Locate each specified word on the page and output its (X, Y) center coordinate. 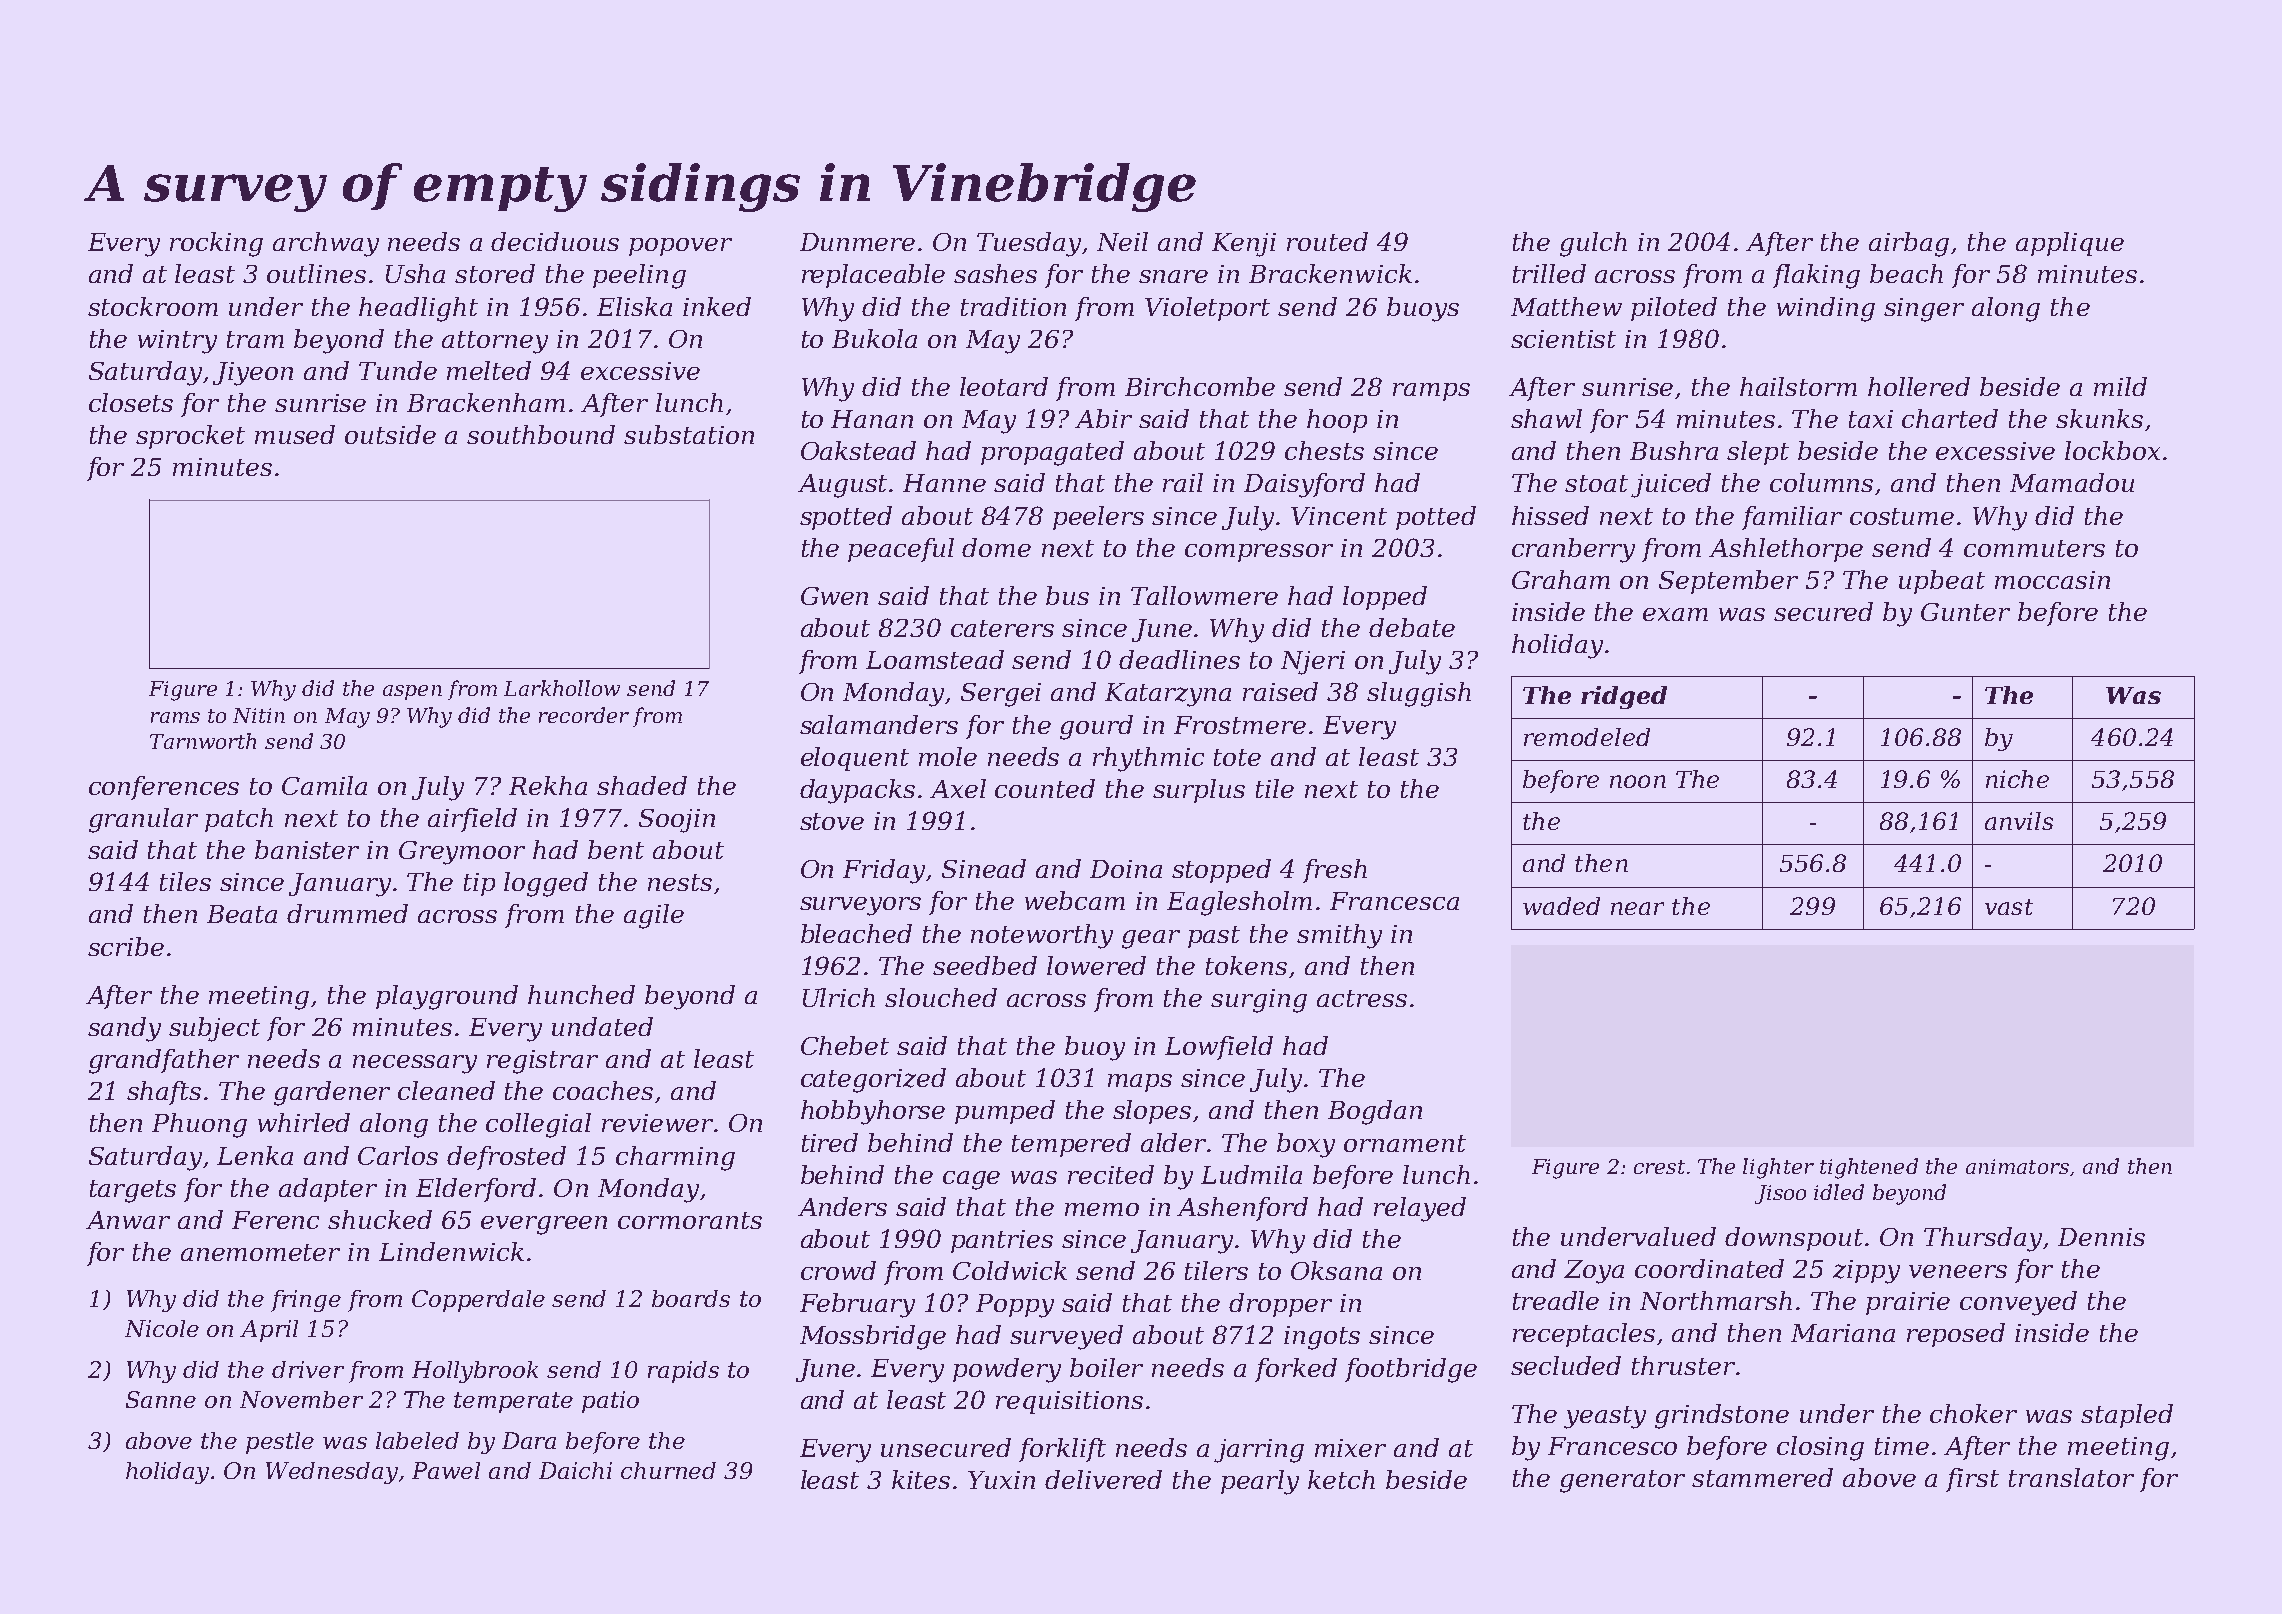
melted (489, 370)
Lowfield (1219, 1048)
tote (1237, 757)
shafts (164, 1093)
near (1637, 908)
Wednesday (332, 1473)
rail (1183, 482)
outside (390, 434)
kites (921, 1479)
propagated (1052, 453)
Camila (324, 785)
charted (1950, 418)
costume (1902, 516)
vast (2009, 907)
